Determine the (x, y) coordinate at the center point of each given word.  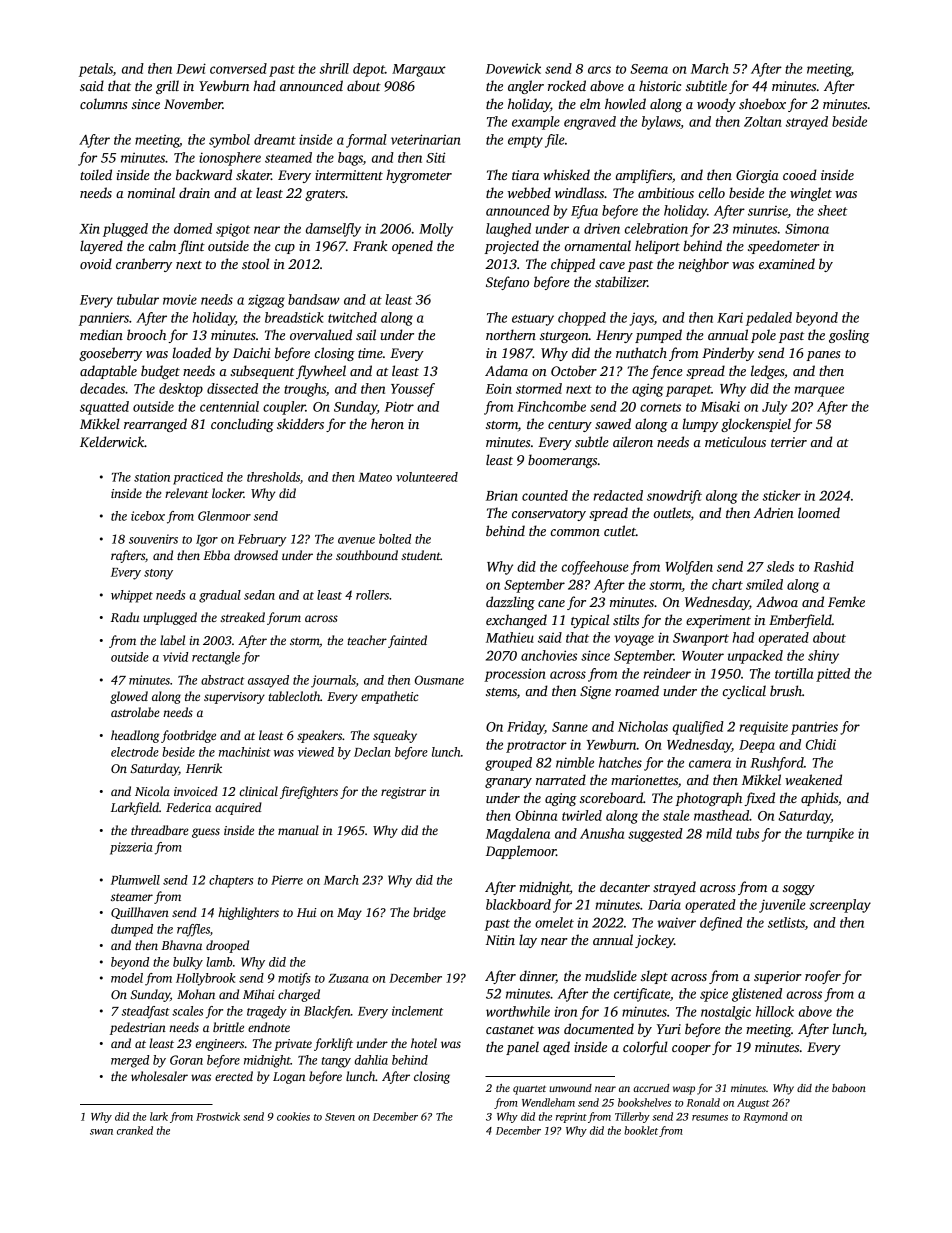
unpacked (755, 657)
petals (96, 70)
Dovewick (513, 68)
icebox (148, 516)
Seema (649, 69)
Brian (502, 495)
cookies (293, 1116)
